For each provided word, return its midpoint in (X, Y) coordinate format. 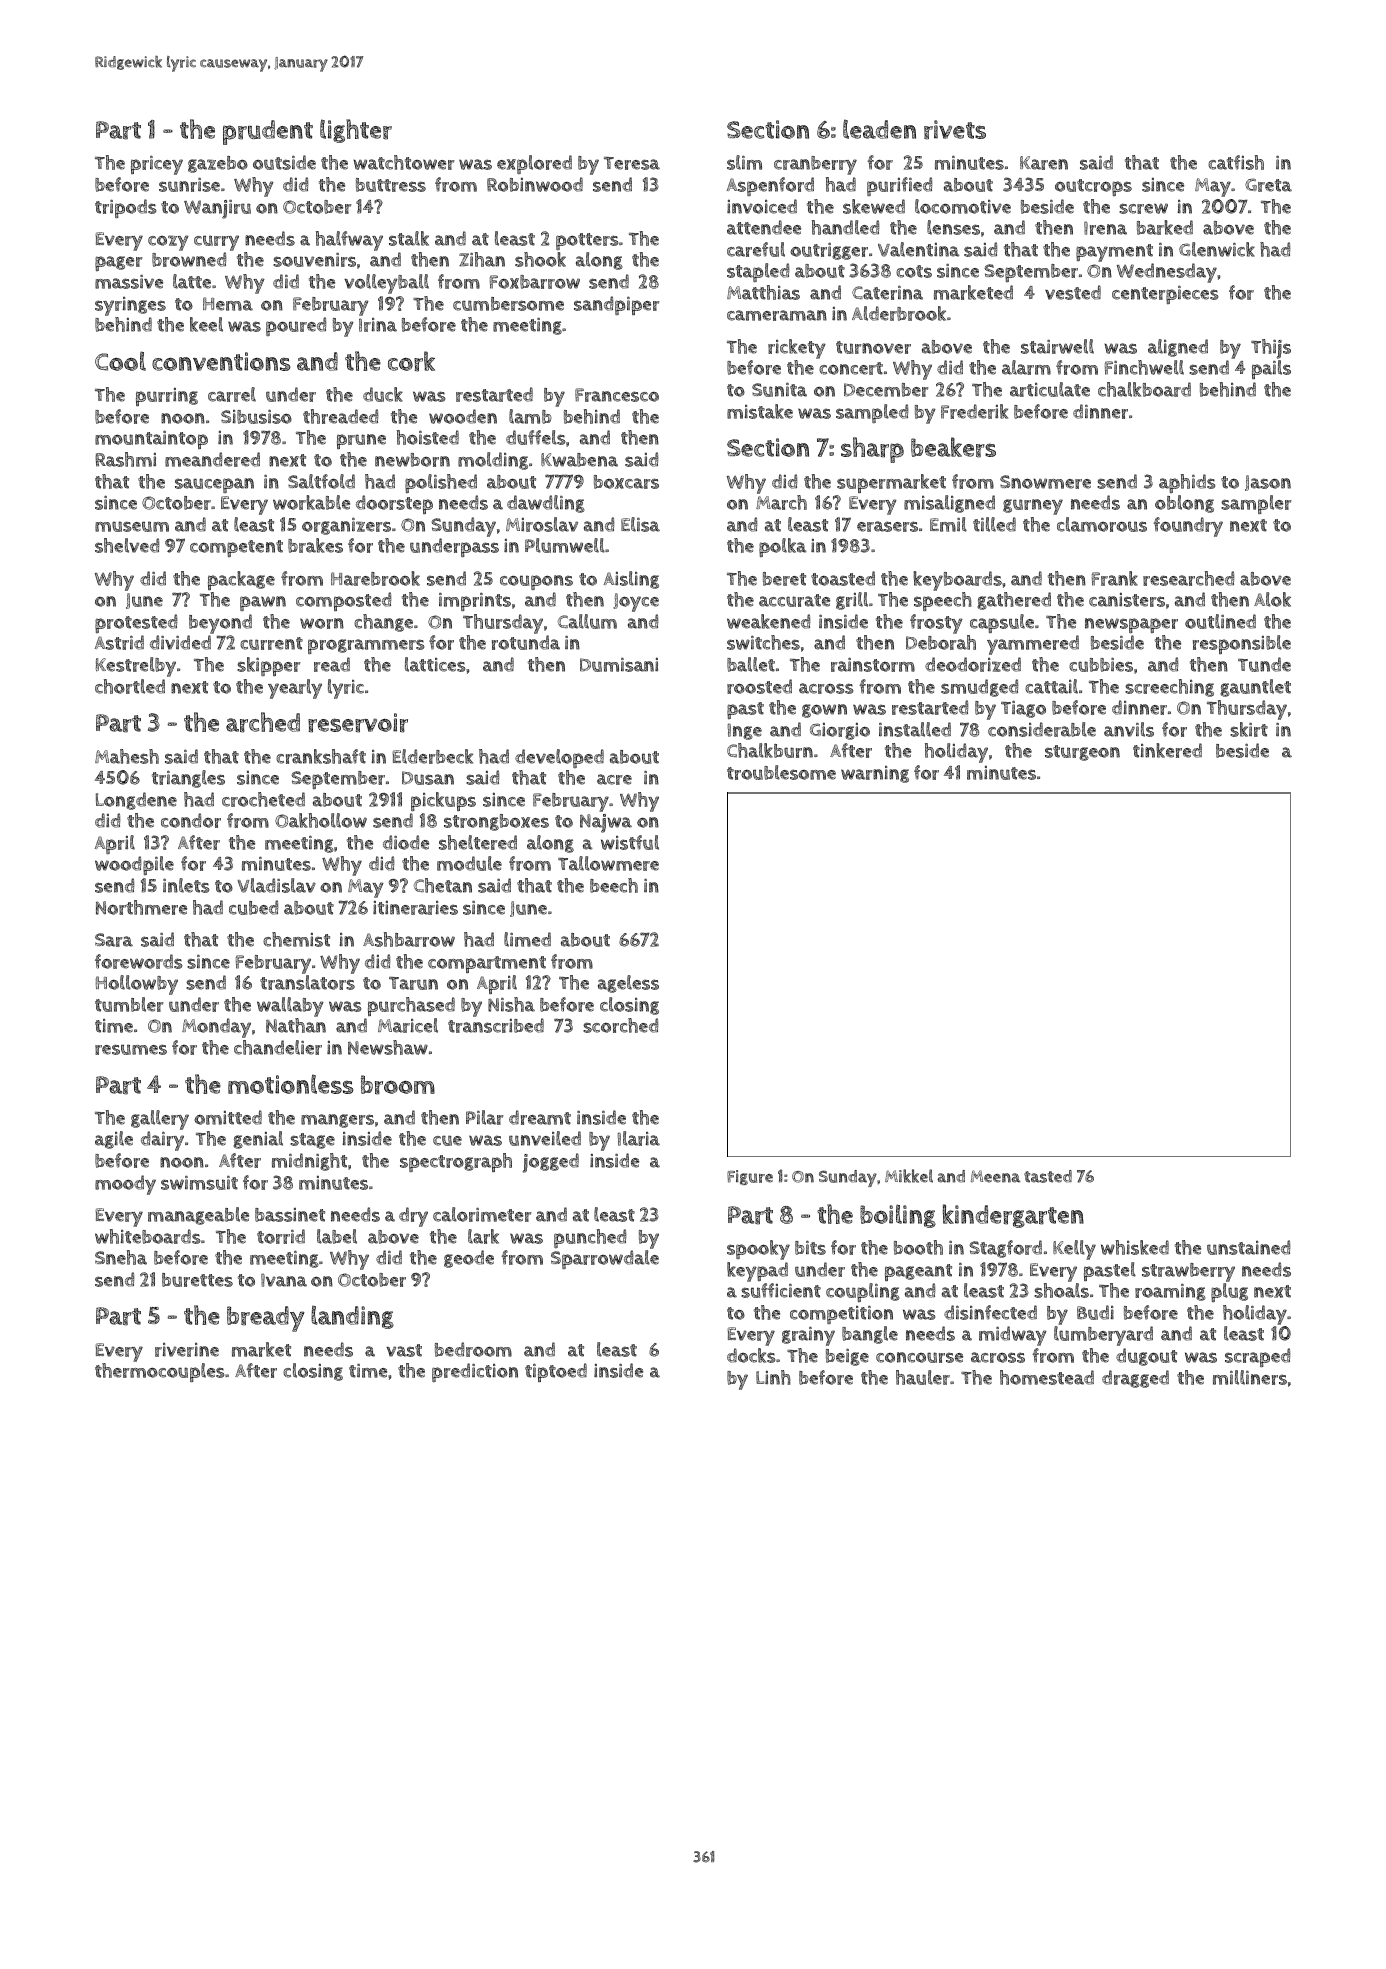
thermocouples (160, 1372)
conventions (221, 361)
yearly (295, 689)
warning (875, 774)
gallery (160, 1120)
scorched (620, 1025)
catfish (1236, 162)
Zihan (482, 259)
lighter (356, 131)
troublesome (781, 772)
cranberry (815, 165)
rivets (955, 130)
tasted (1048, 1176)
